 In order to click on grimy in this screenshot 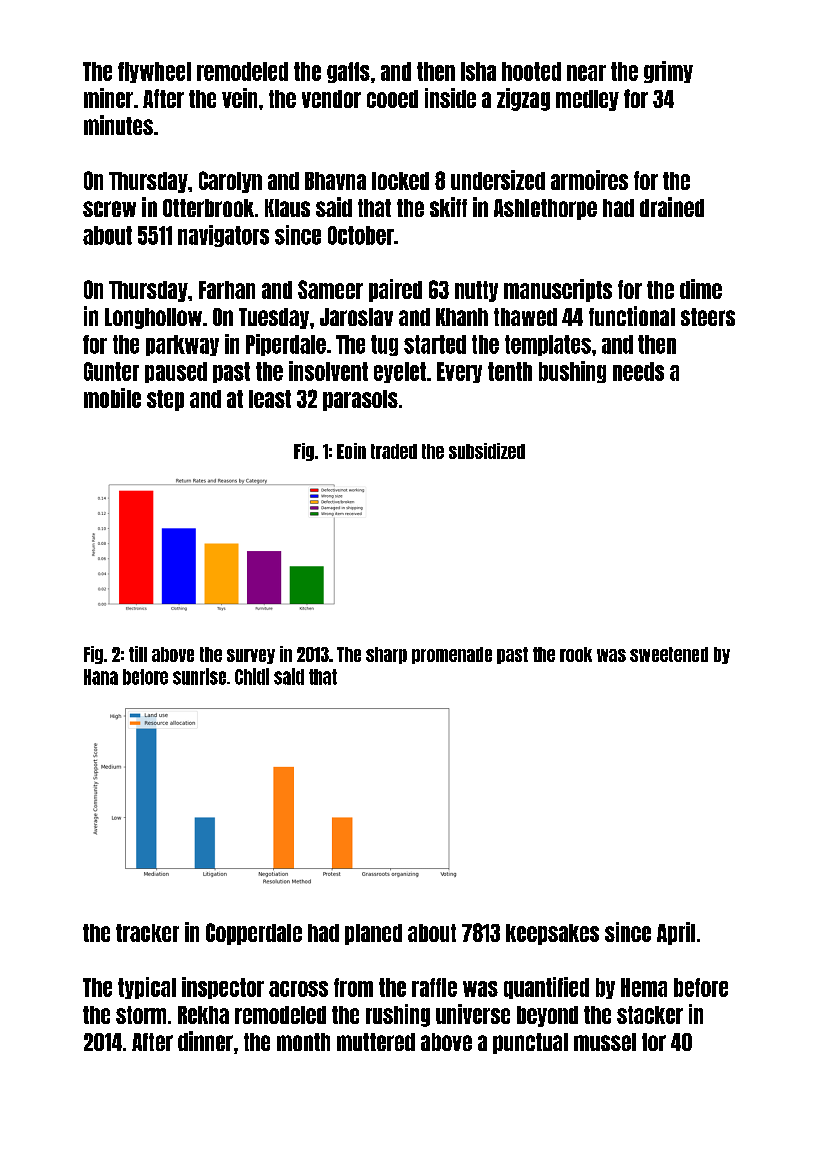, I will do `click(668, 72)`.
